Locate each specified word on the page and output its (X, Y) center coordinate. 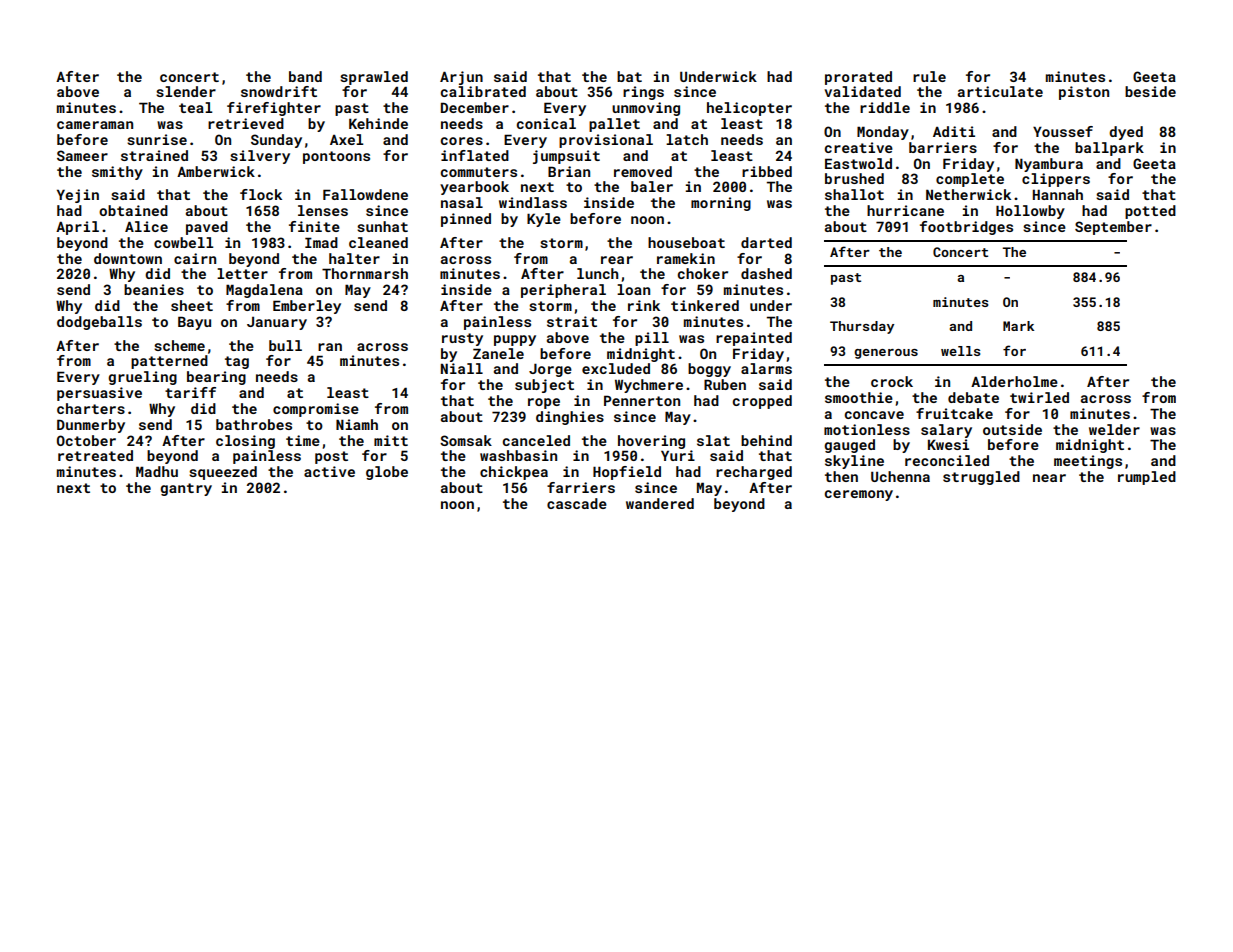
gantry (186, 489)
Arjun (461, 78)
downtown (128, 258)
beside (1150, 91)
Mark (1018, 326)
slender (186, 91)
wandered (660, 503)
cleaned (378, 242)
